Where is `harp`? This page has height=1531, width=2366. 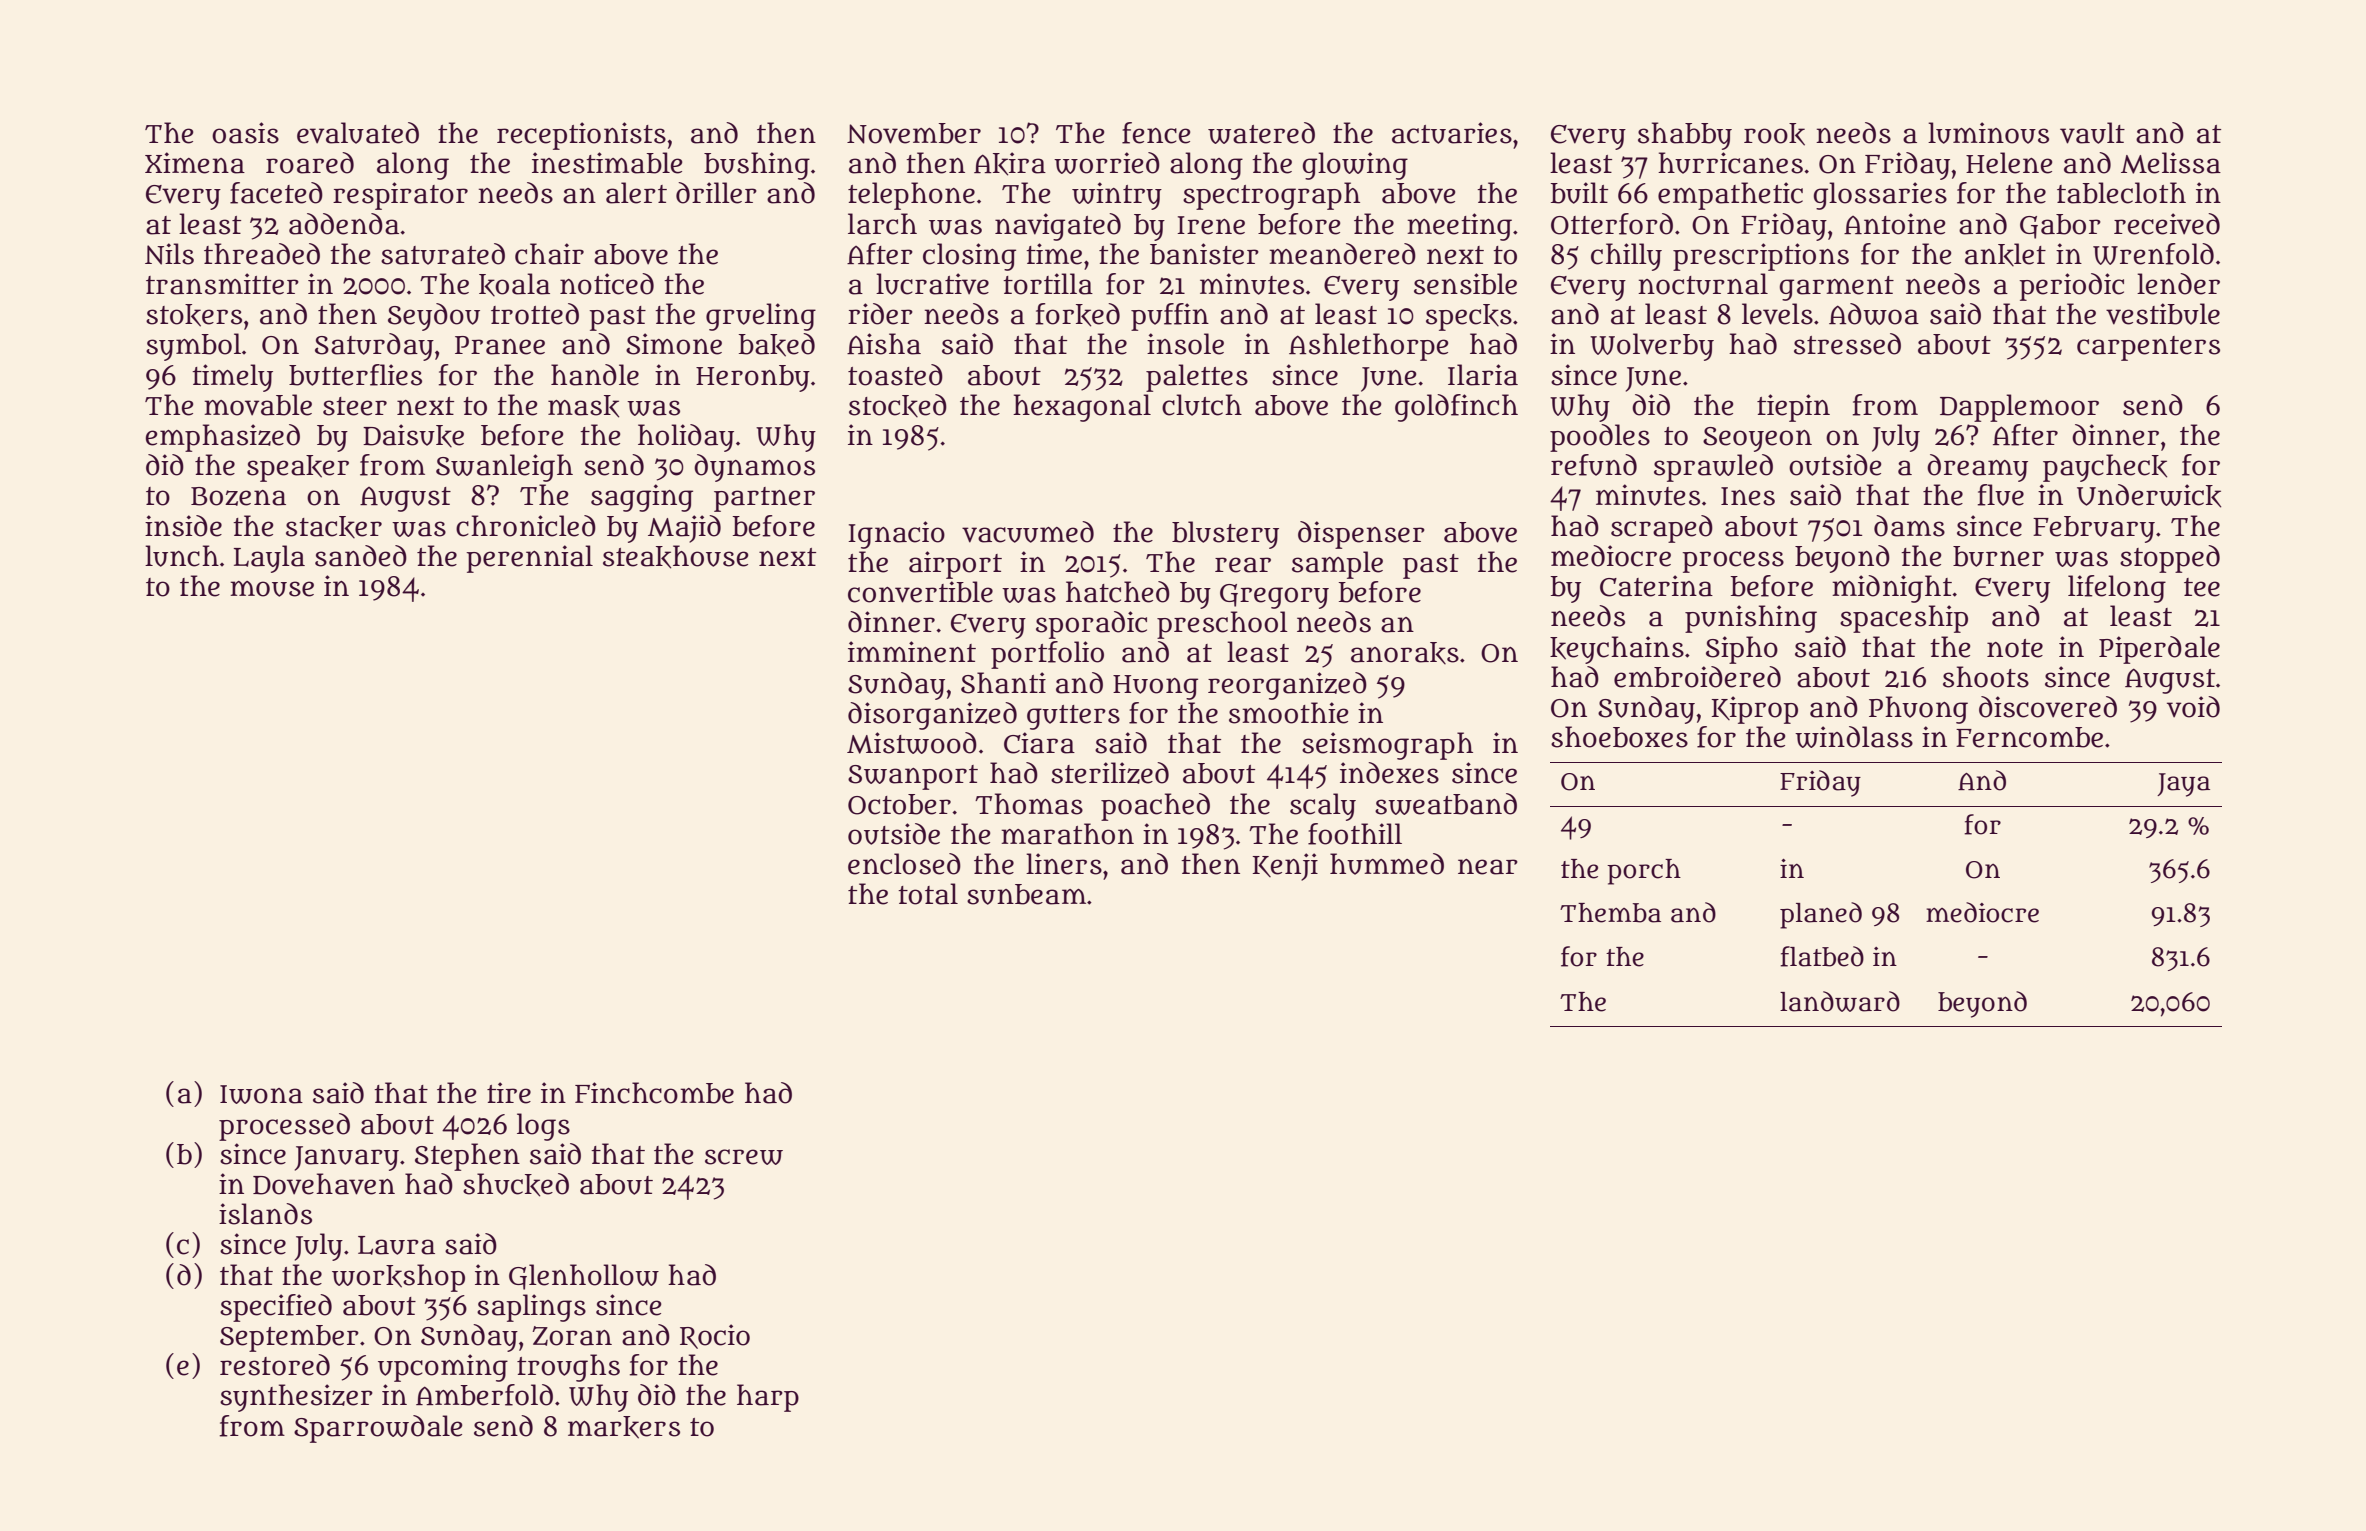
harp is located at coordinates (768, 1398).
